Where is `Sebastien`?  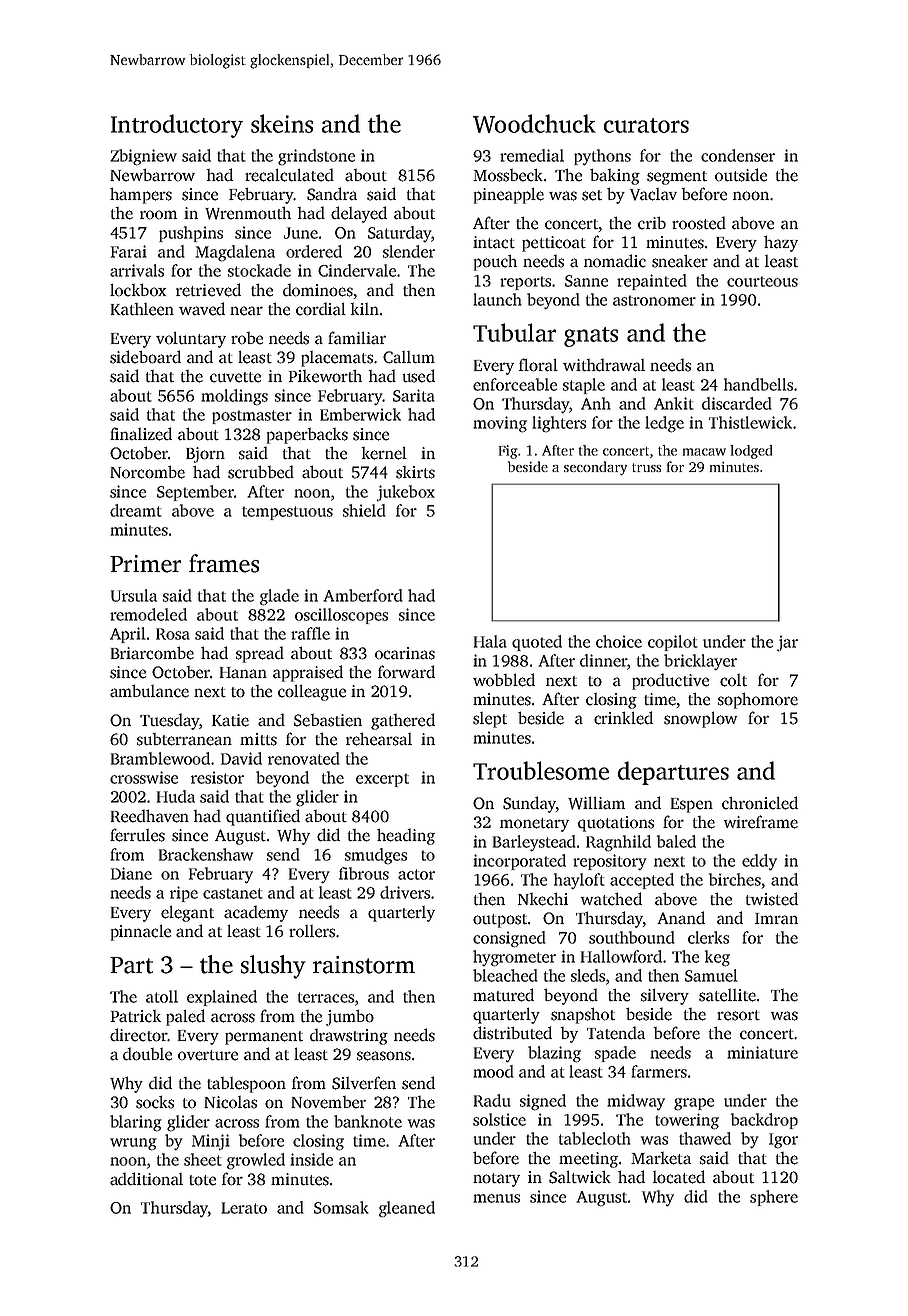 Sebastien is located at coordinates (328, 720).
